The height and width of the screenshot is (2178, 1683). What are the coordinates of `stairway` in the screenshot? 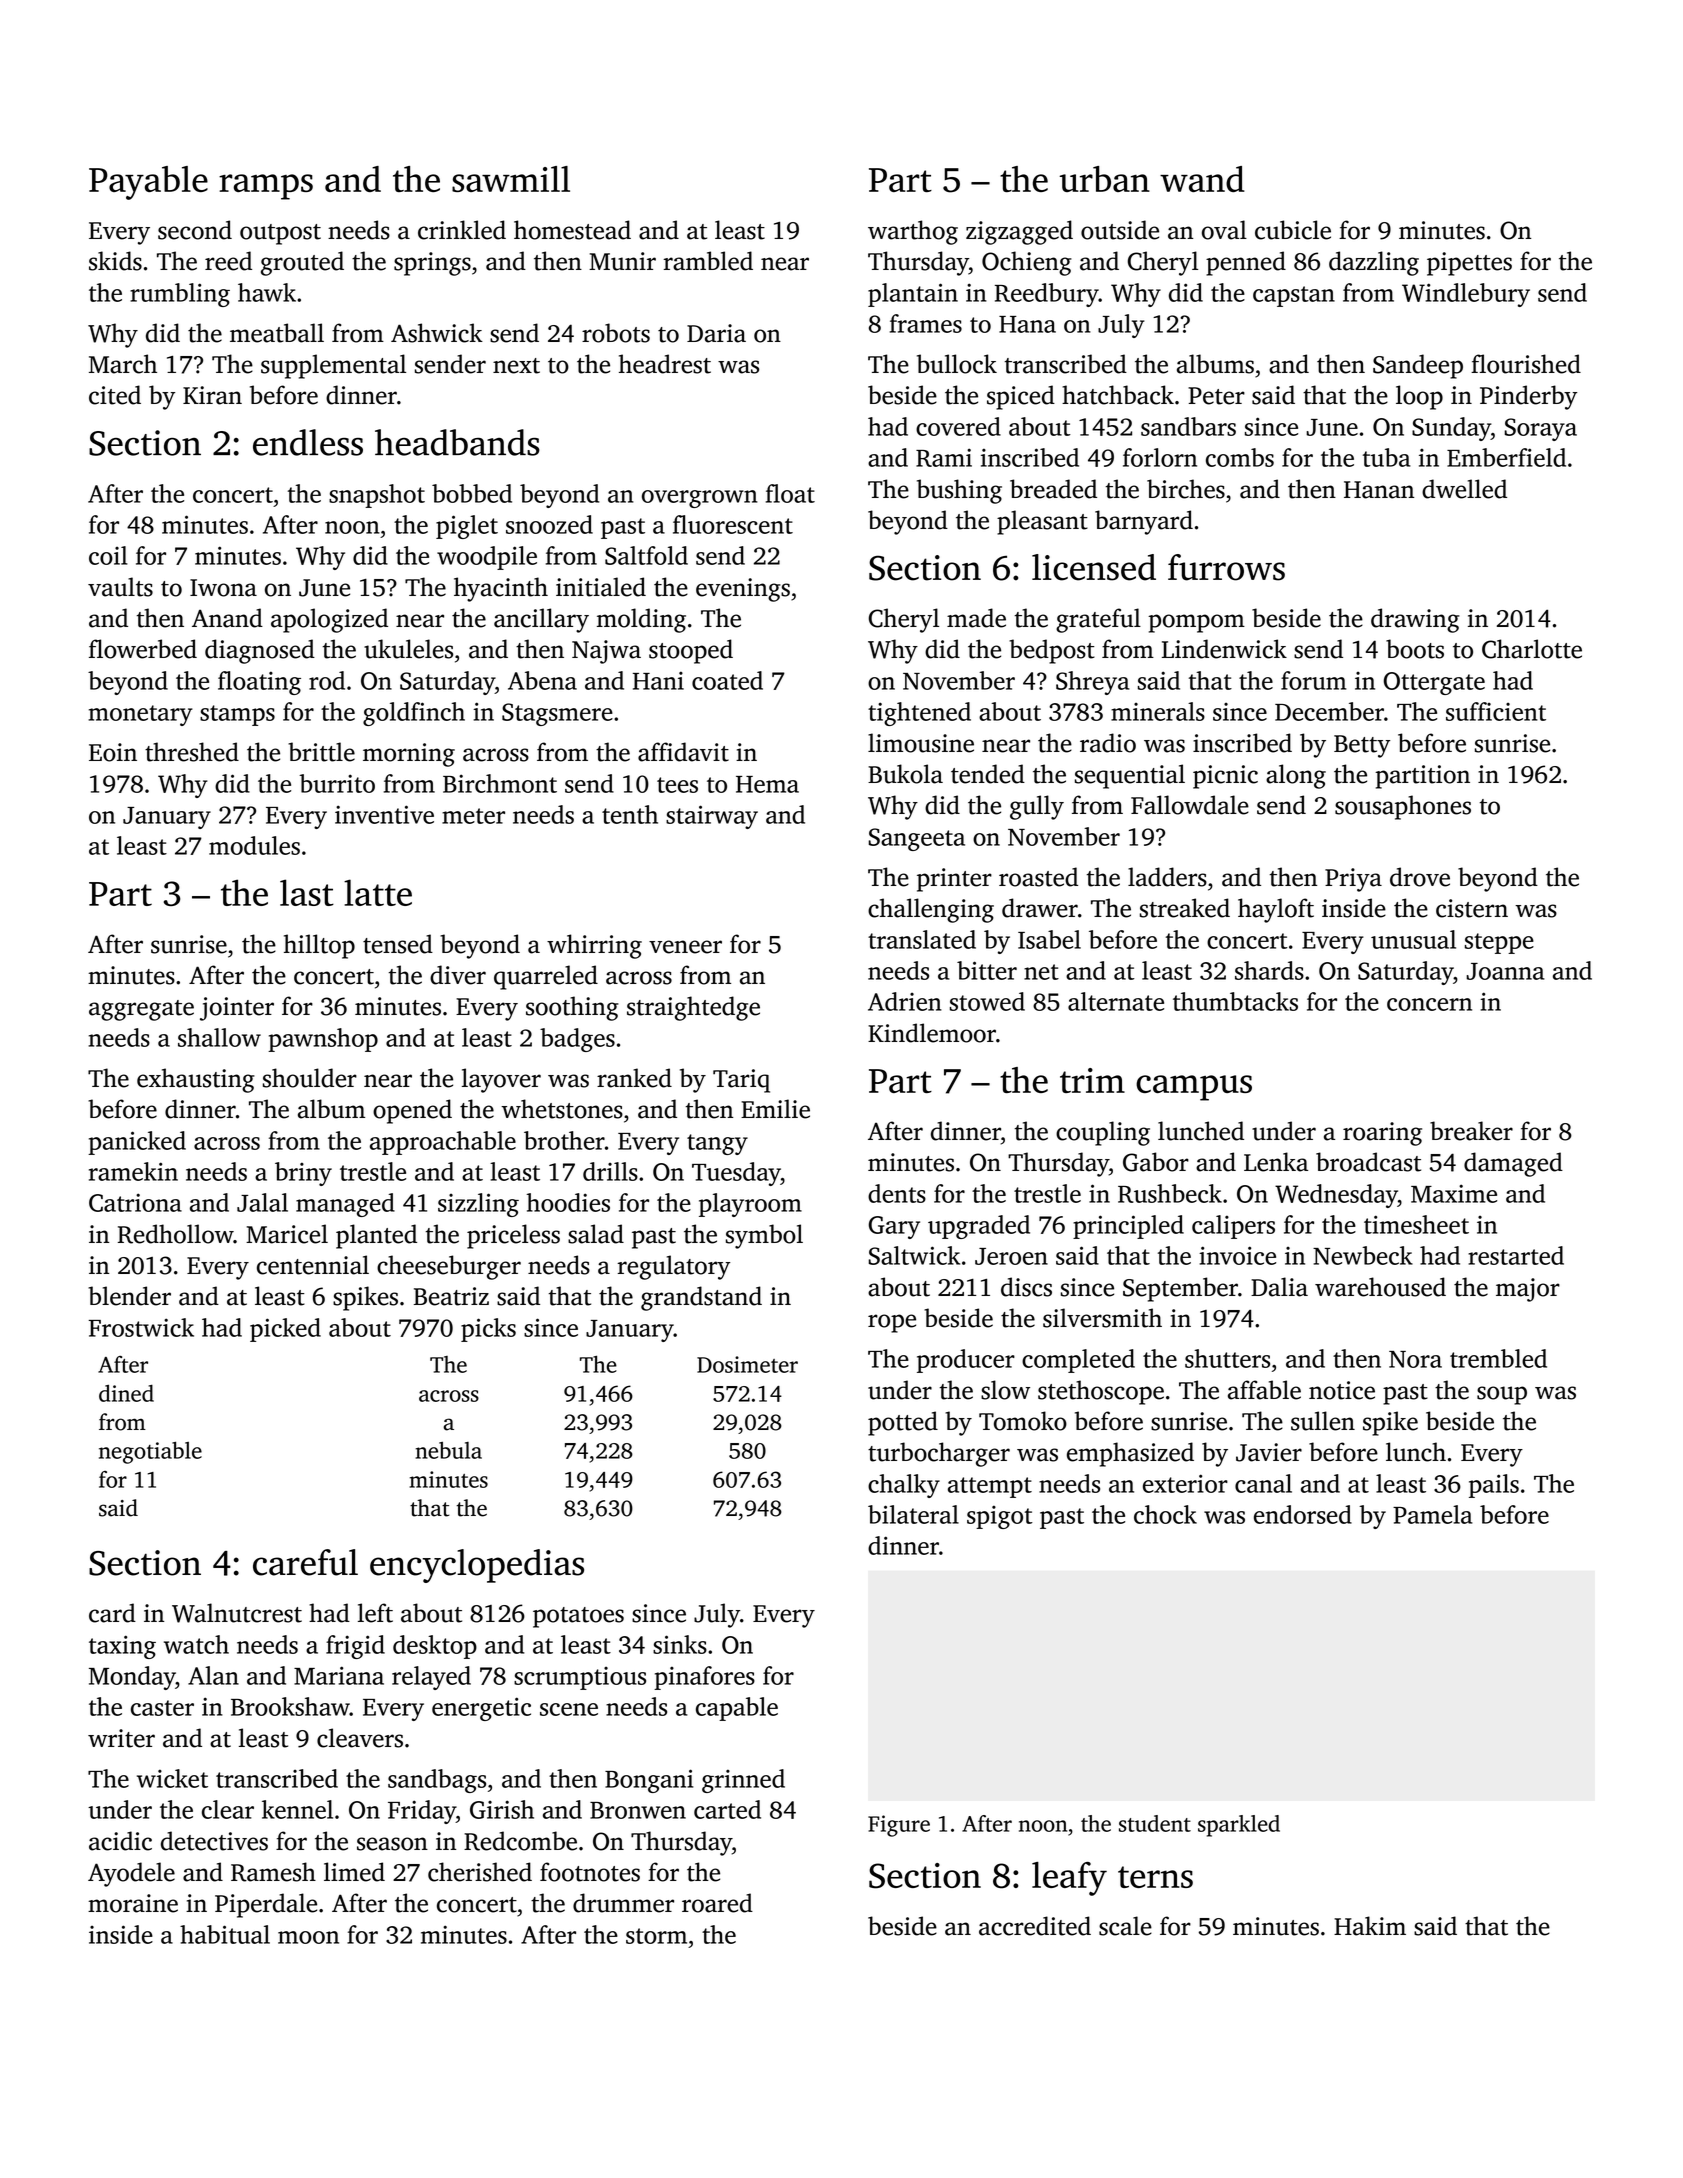 It's located at (712, 817).
